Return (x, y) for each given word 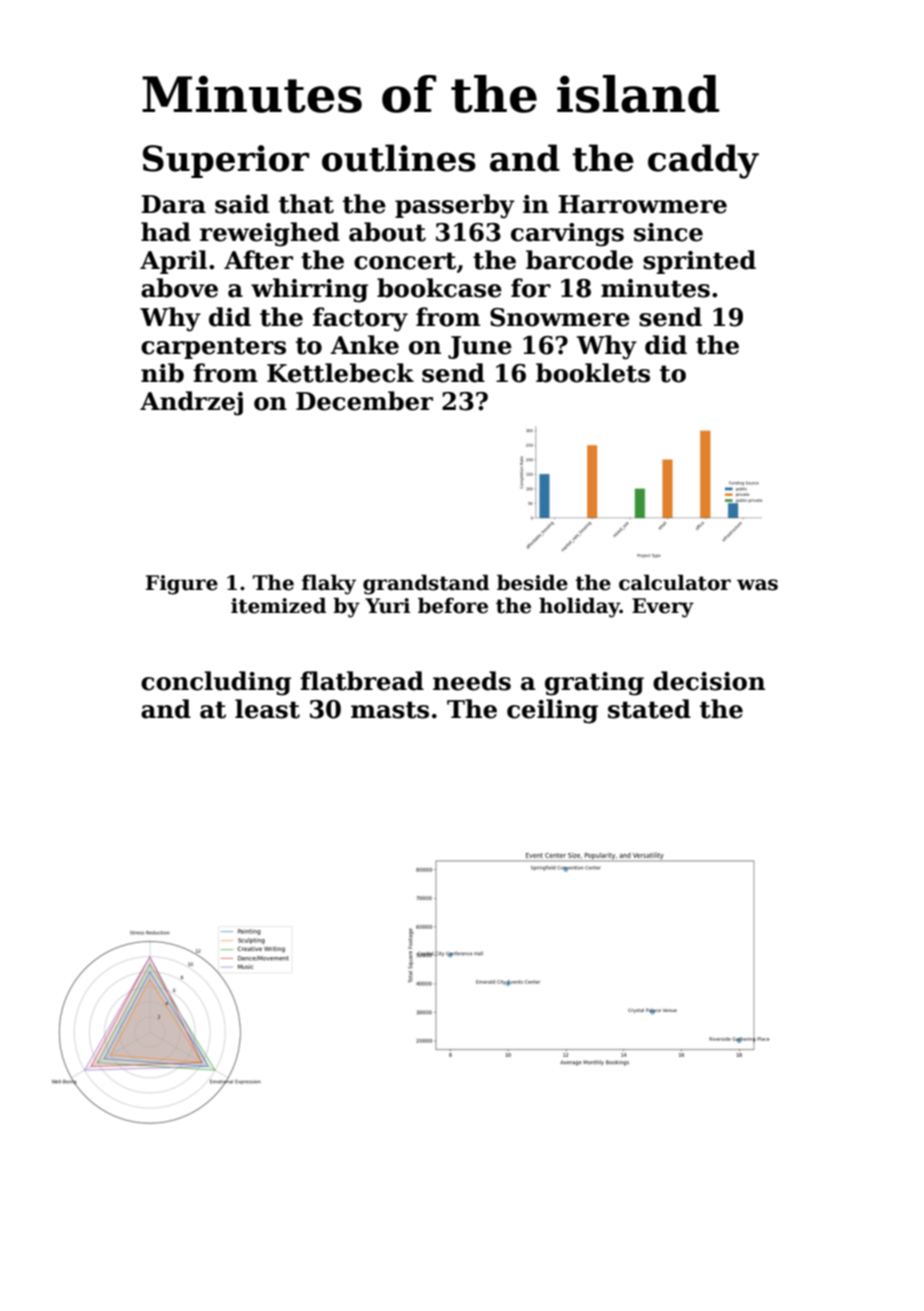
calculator (675, 583)
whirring (309, 290)
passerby (455, 206)
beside (532, 583)
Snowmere (560, 317)
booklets (593, 373)
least (267, 709)
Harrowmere (642, 204)
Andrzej (191, 403)
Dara (173, 204)
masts (390, 710)
